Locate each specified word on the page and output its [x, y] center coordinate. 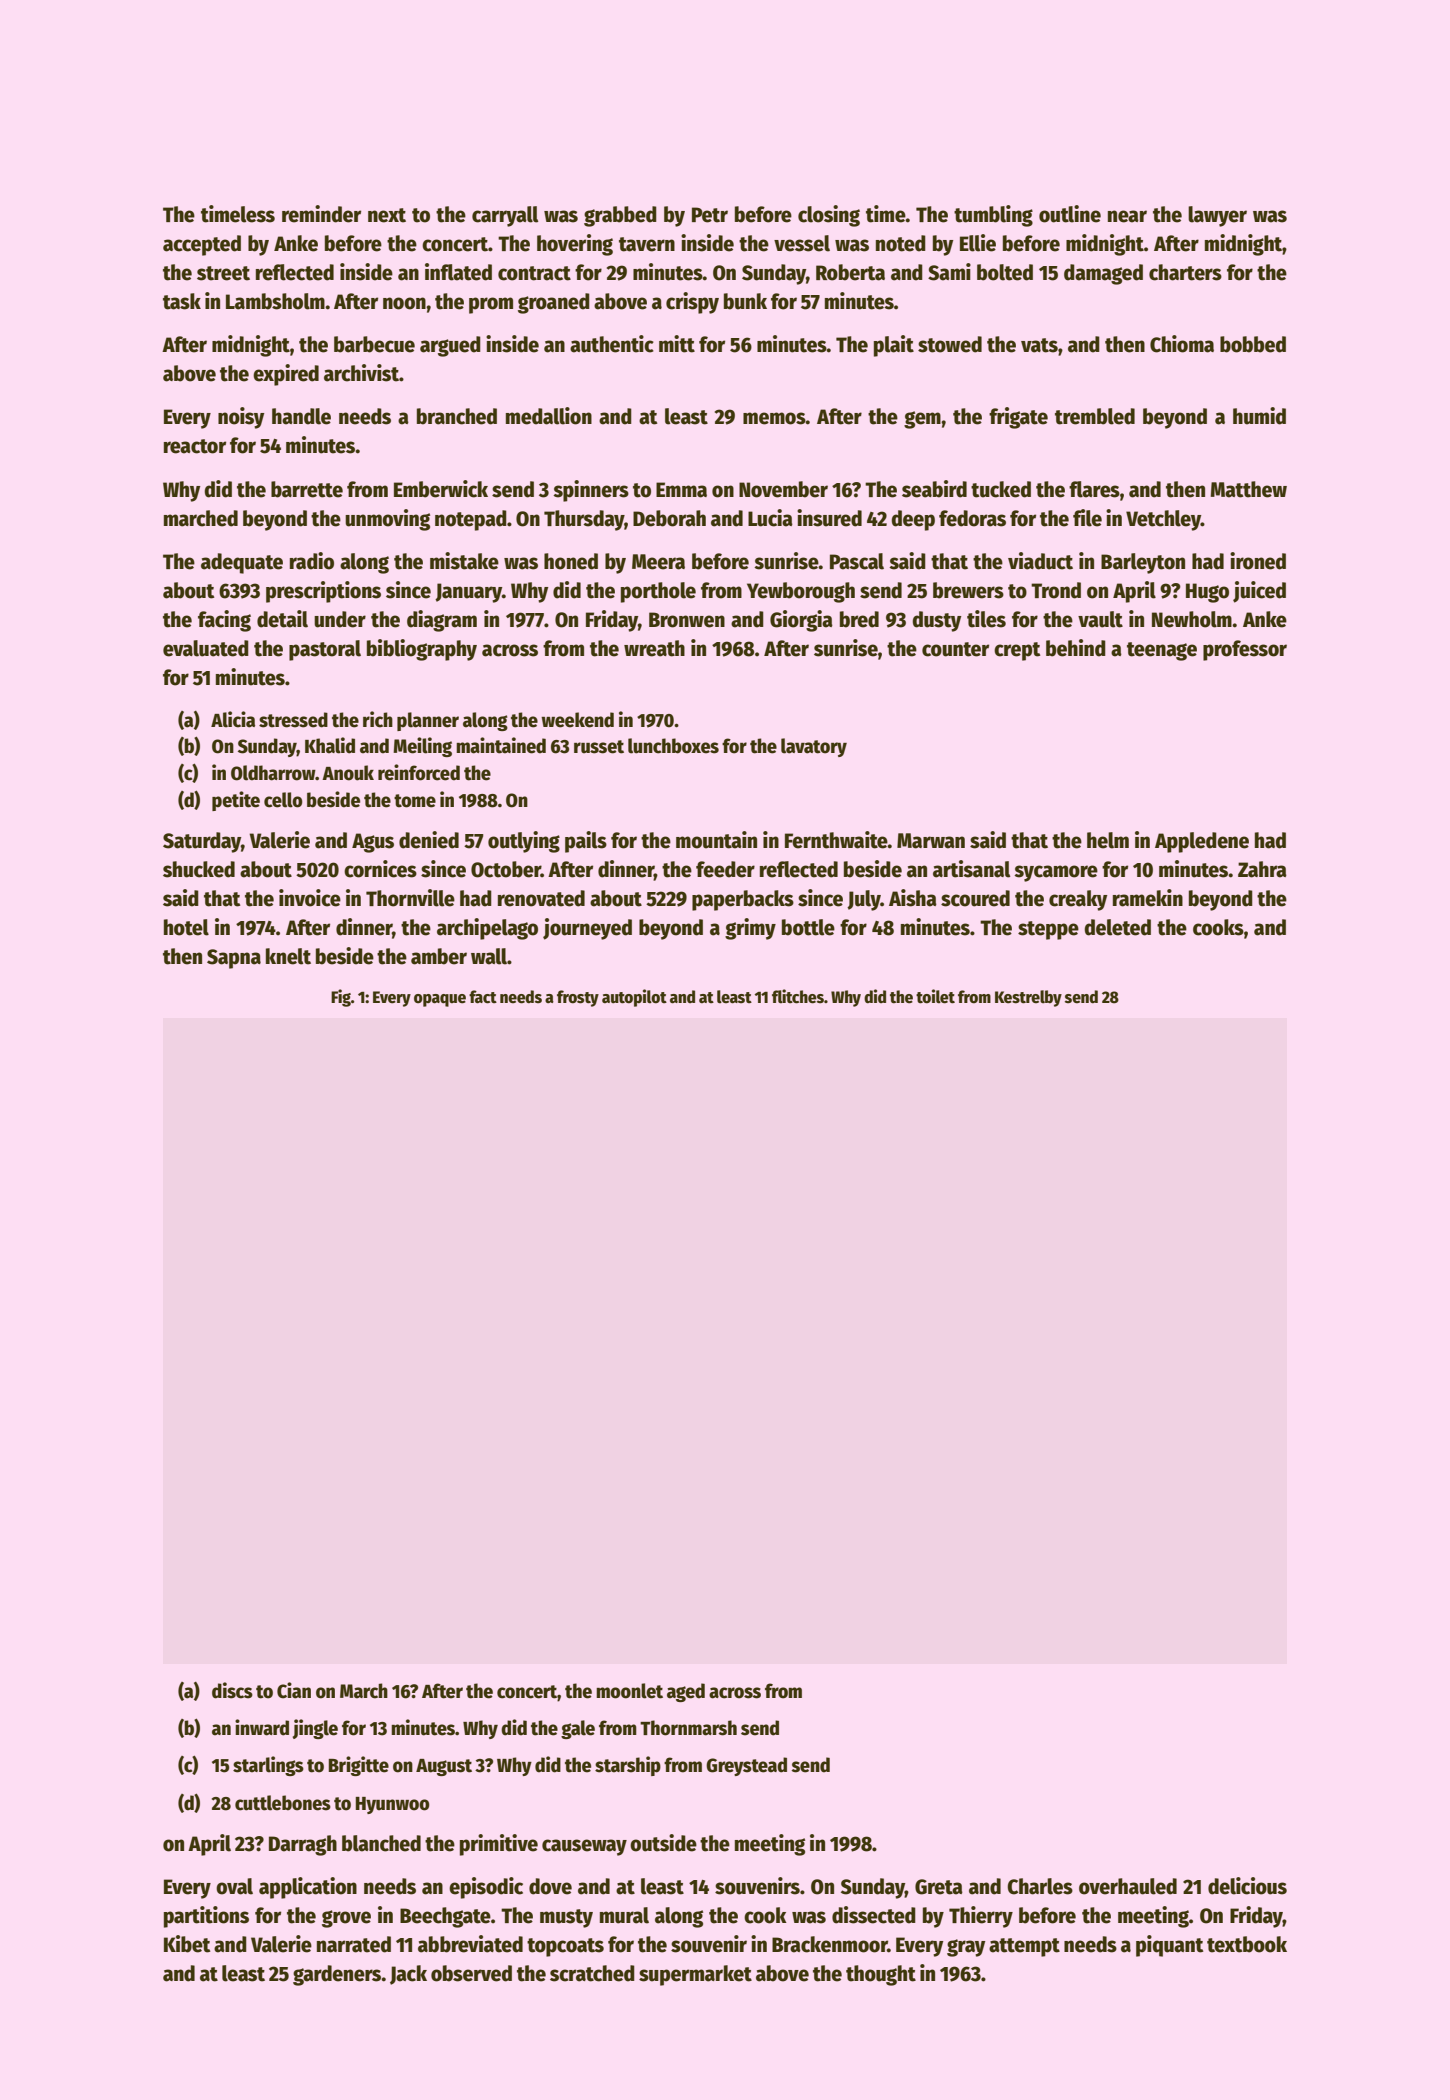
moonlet [629, 1691]
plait [894, 346]
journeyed [587, 929]
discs [232, 1690]
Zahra [1262, 869]
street [223, 273]
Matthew [1248, 489]
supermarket [695, 1975]
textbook [1247, 1944]
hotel [186, 927]
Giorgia [801, 621]
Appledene [1202, 842]
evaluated [206, 648]
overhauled [1128, 1886]
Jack [408, 1975]
